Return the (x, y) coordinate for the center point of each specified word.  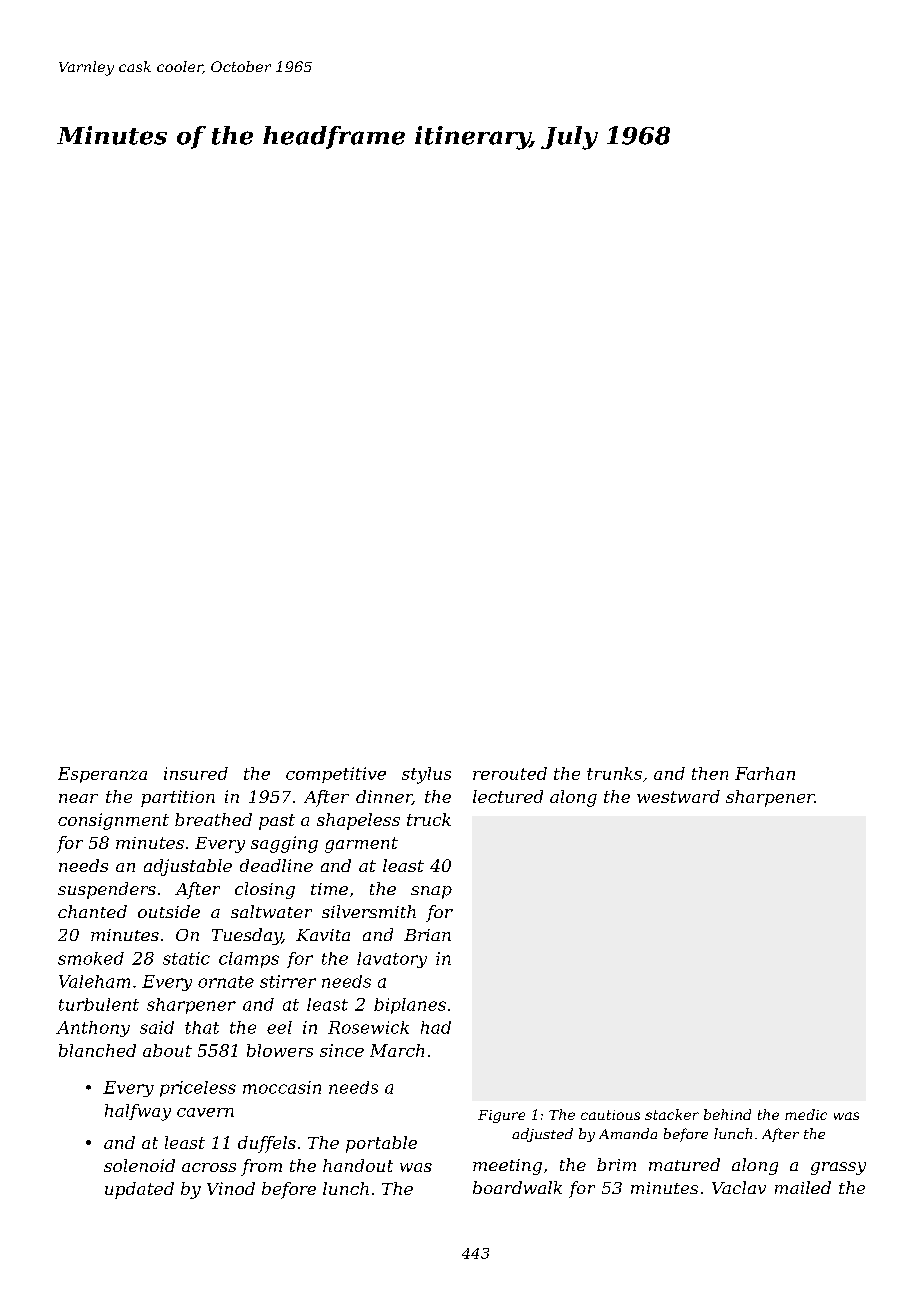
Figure (501, 1116)
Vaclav (739, 1187)
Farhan (765, 773)
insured (196, 773)
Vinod (231, 1188)
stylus (426, 775)
